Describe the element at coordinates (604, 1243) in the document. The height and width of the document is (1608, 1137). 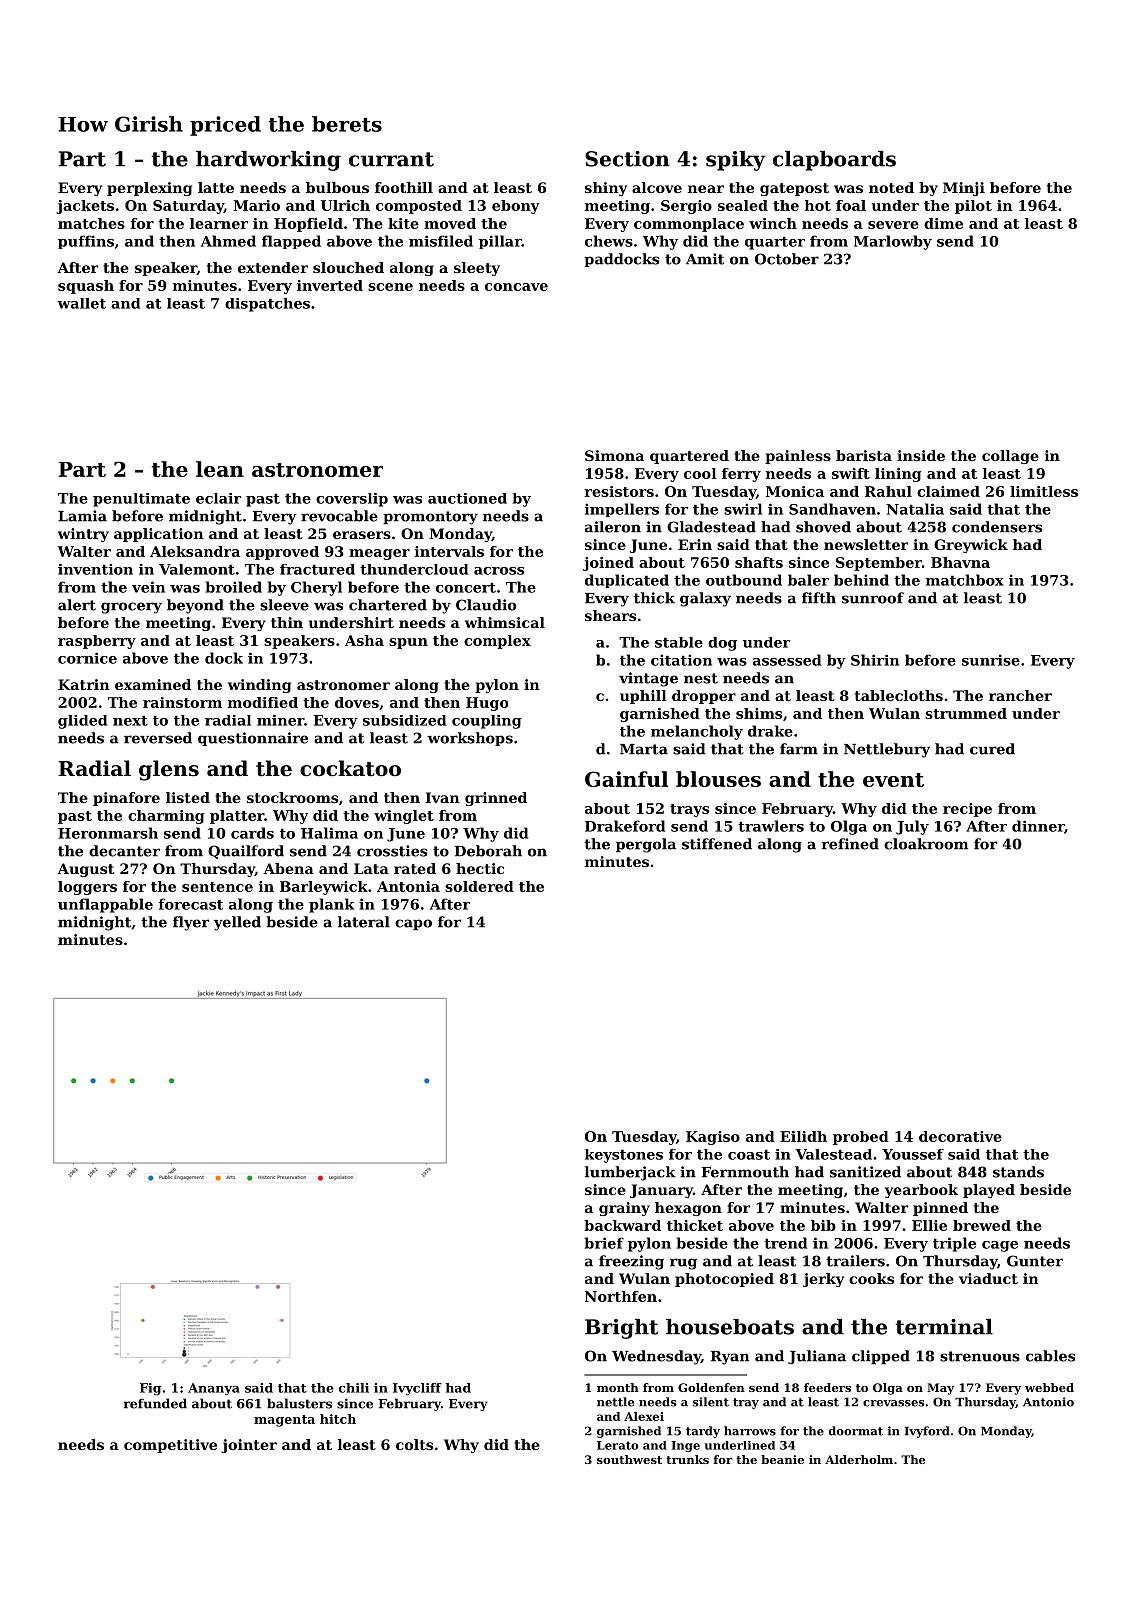
I see `brief` at that location.
